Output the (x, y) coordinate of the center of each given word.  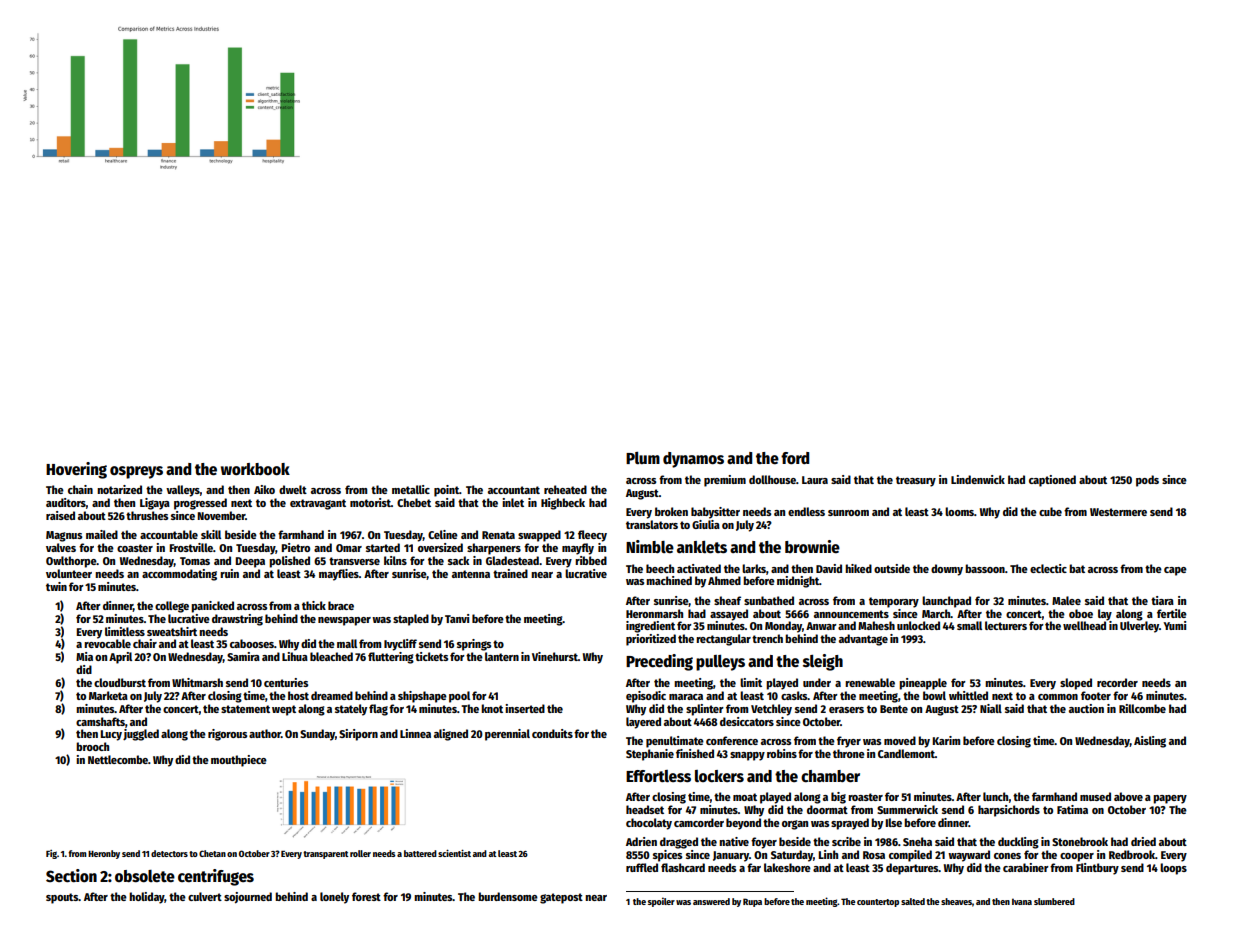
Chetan (212, 853)
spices (667, 856)
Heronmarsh (654, 613)
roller (360, 853)
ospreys (136, 472)
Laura (815, 480)
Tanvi (457, 618)
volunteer (69, 573)
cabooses (252, 643)
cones (1007, 856)
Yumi (1174, 625)
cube (1050, 511)
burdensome (508, 896)
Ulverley (1139, 627)
